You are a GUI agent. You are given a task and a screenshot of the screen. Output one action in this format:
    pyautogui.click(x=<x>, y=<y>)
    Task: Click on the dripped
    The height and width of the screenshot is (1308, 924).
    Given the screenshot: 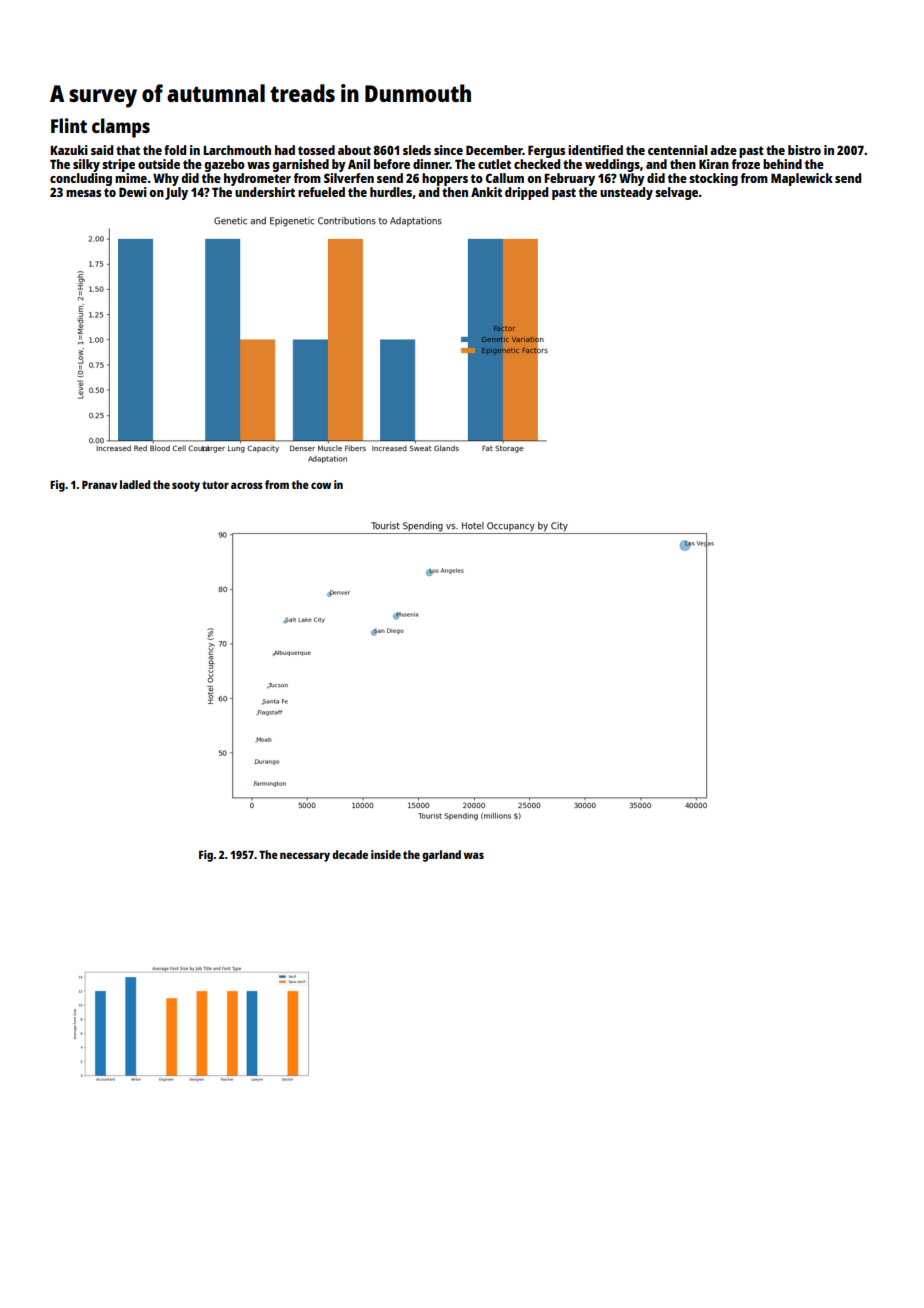 What is the action you would take?
    pyautogui.click(x=526, y=193)
